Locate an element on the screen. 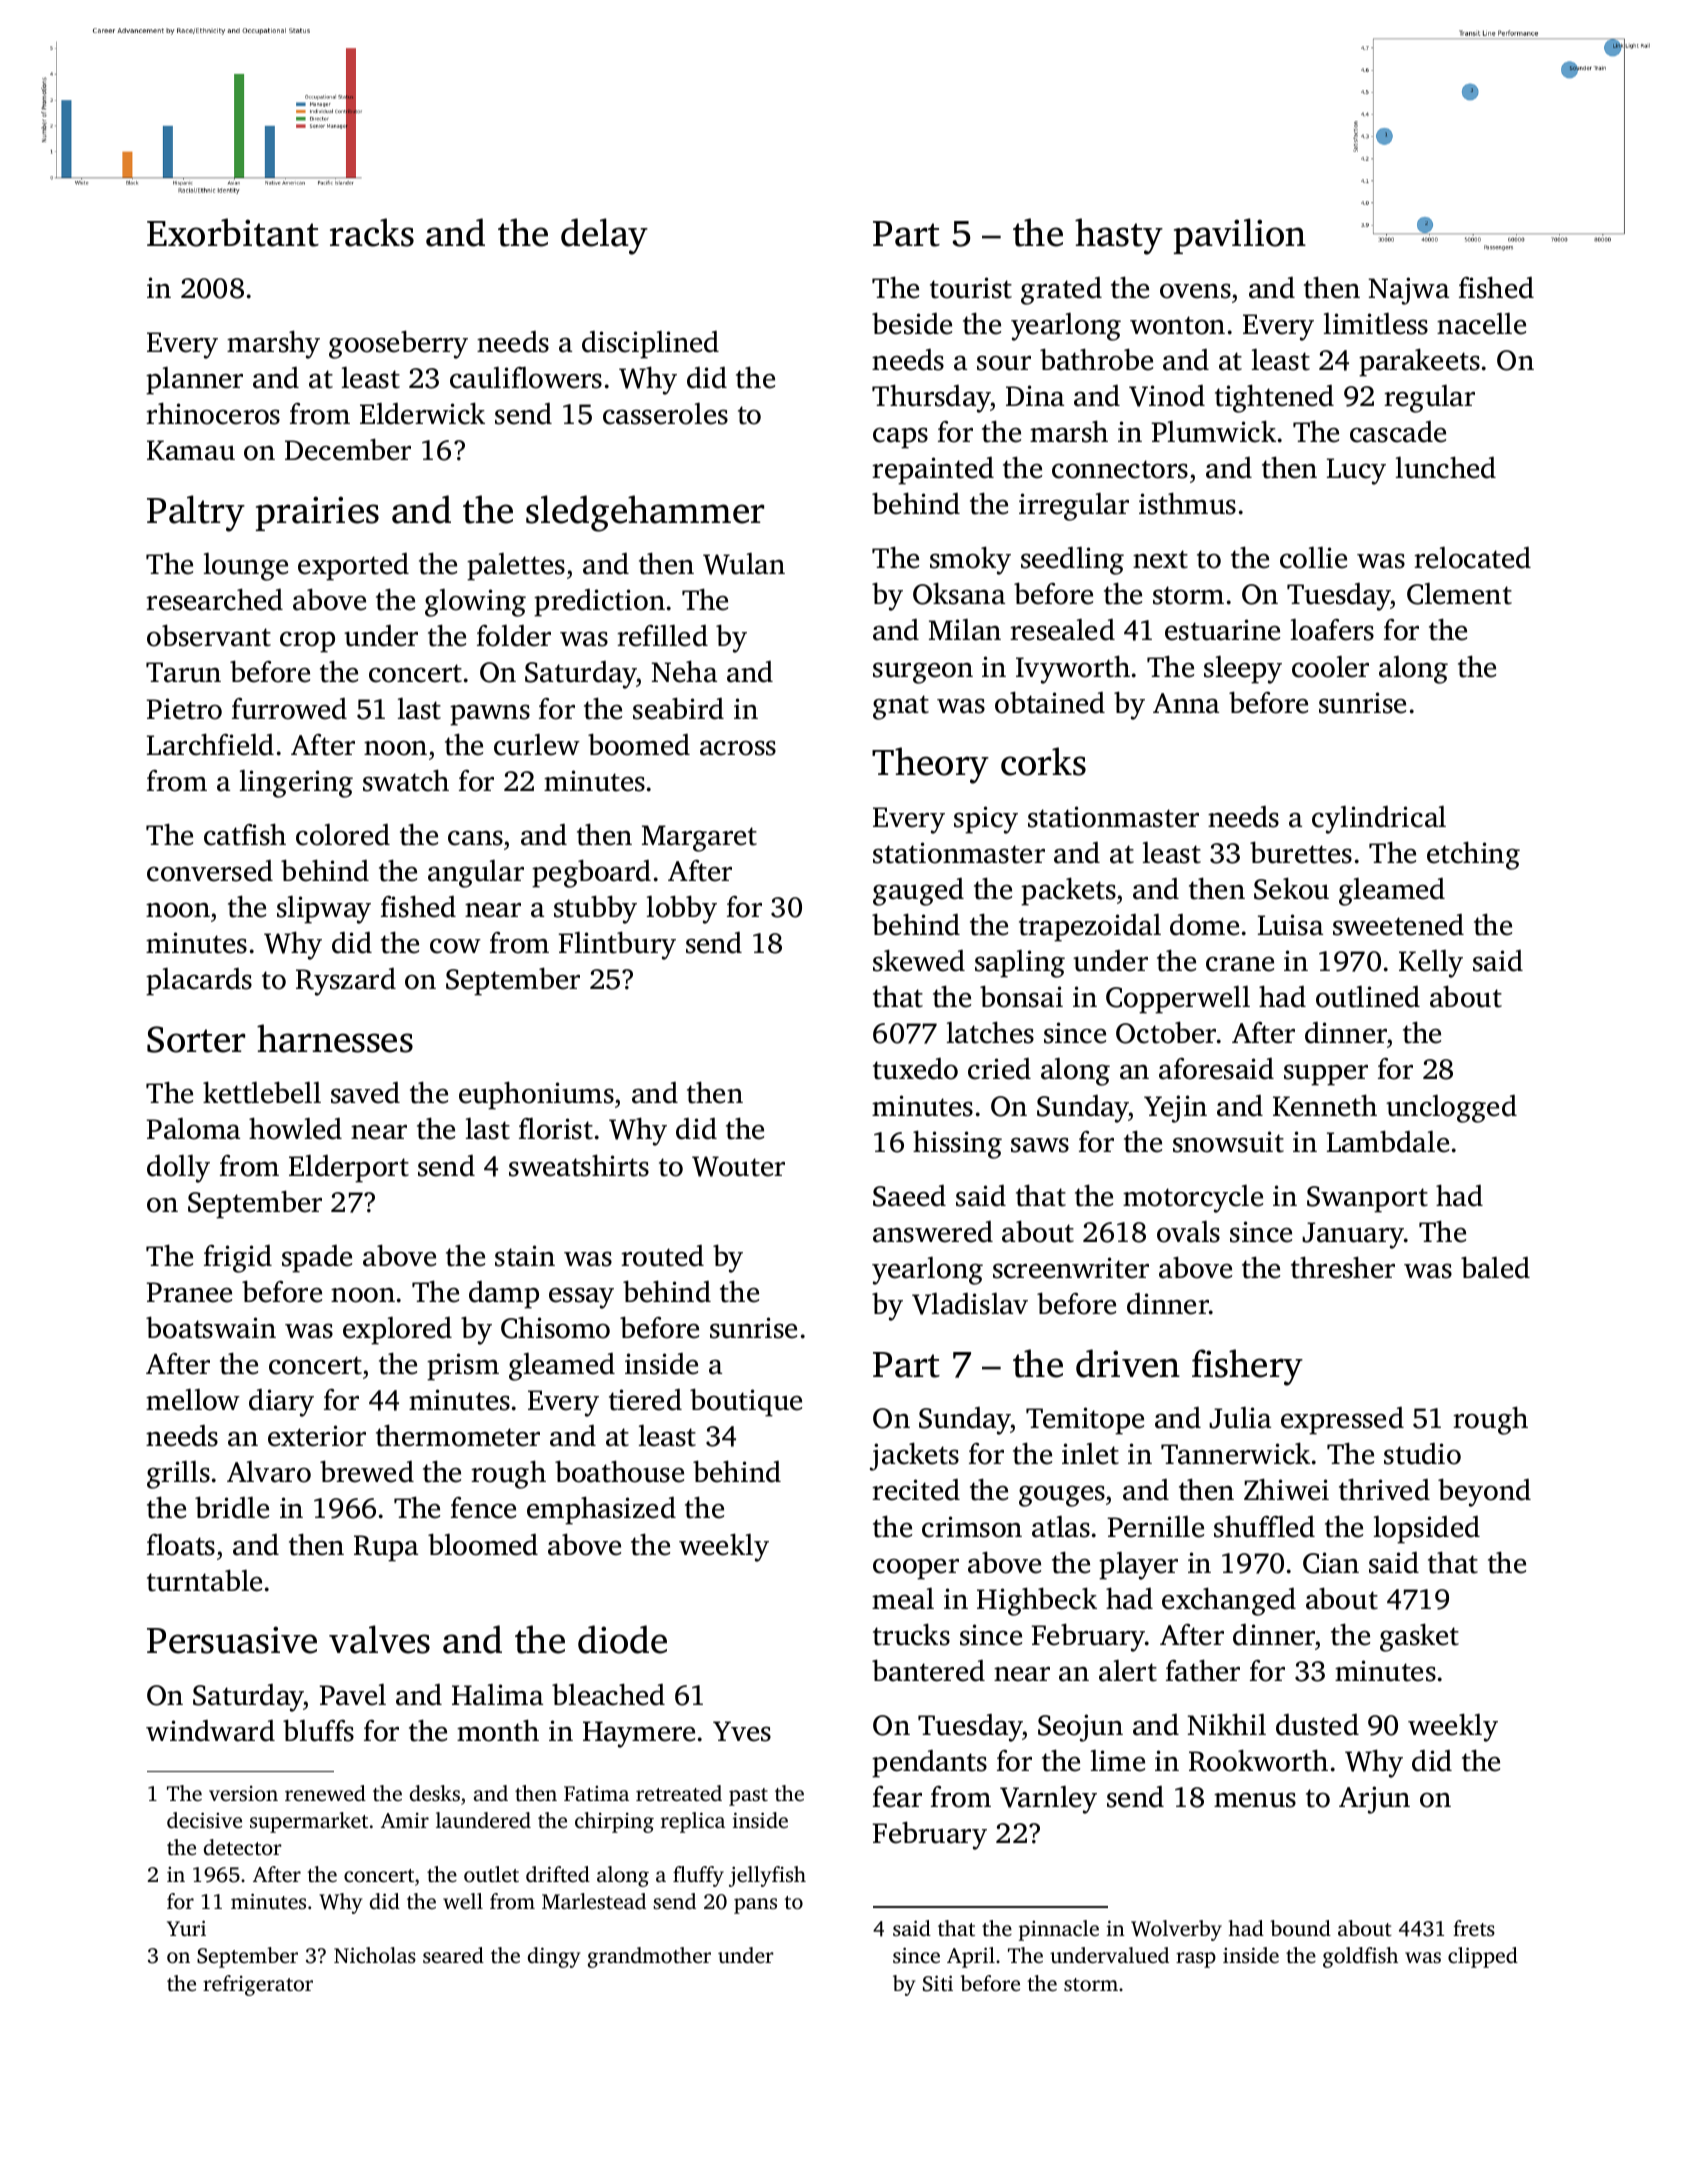 The height and width of the screenshot is (2178, 1683). Yuri is located at coordinates (186, 1928).
